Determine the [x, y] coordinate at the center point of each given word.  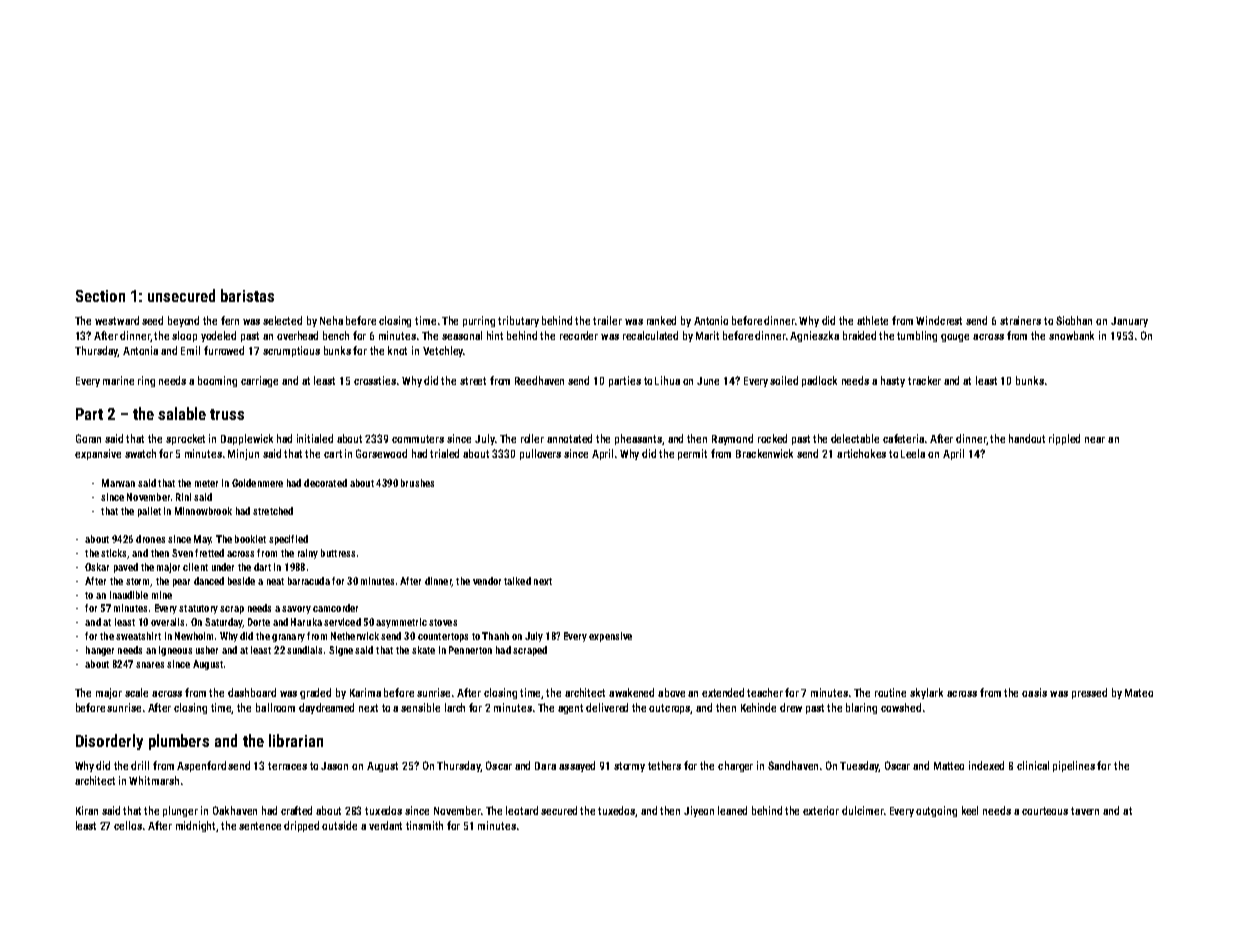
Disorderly [109, 742]
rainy [308, 554]
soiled [784, 380]
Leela [913, 453]
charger [735, 766]
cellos [128, 825]
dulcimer [862, 810]
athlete [872, 320]
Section [100, 296]
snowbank [1071, 335]
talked [517, 581]
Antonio [711, 320]
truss [227, 414]
